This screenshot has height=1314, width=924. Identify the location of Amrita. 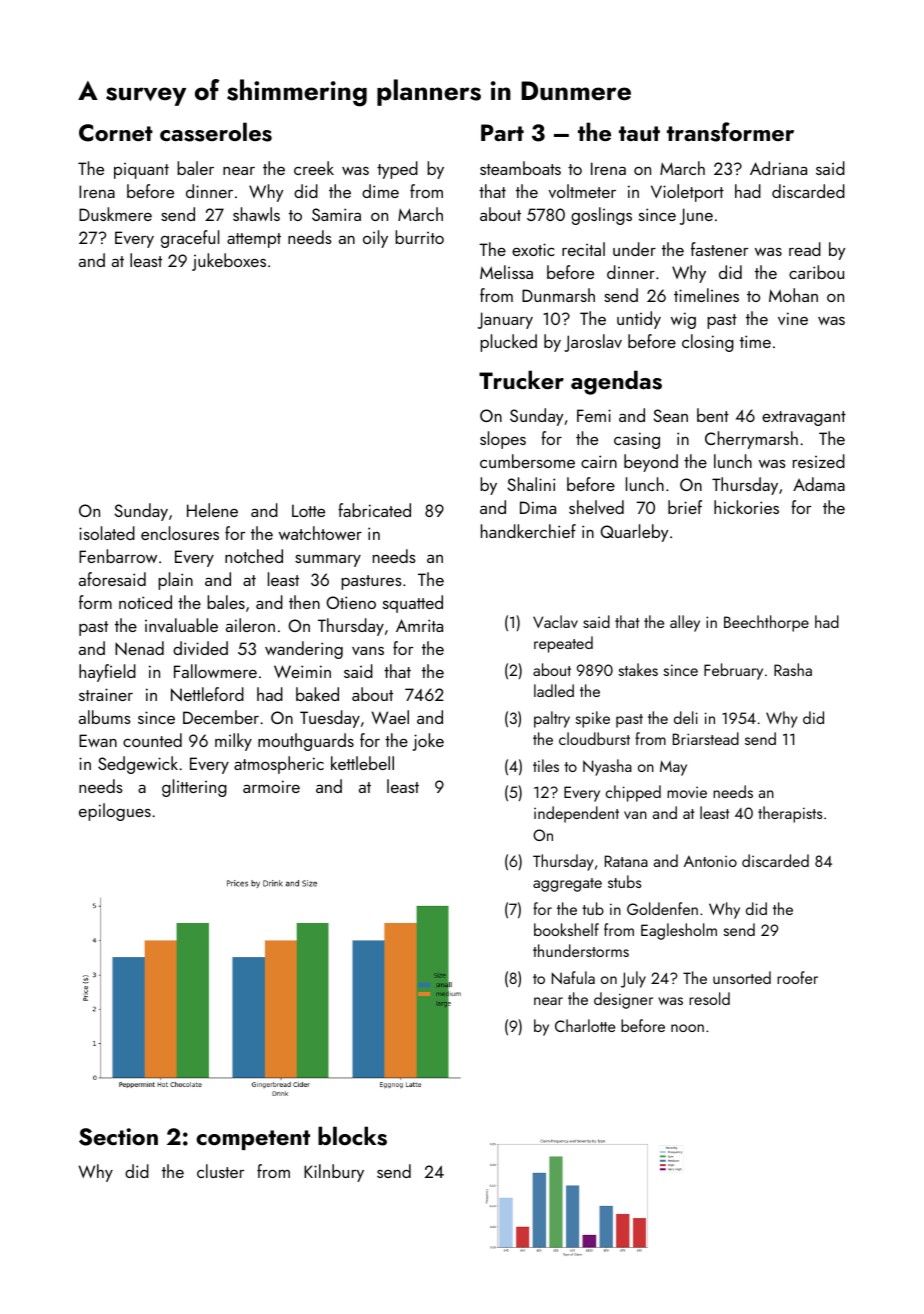
(419, 625).
